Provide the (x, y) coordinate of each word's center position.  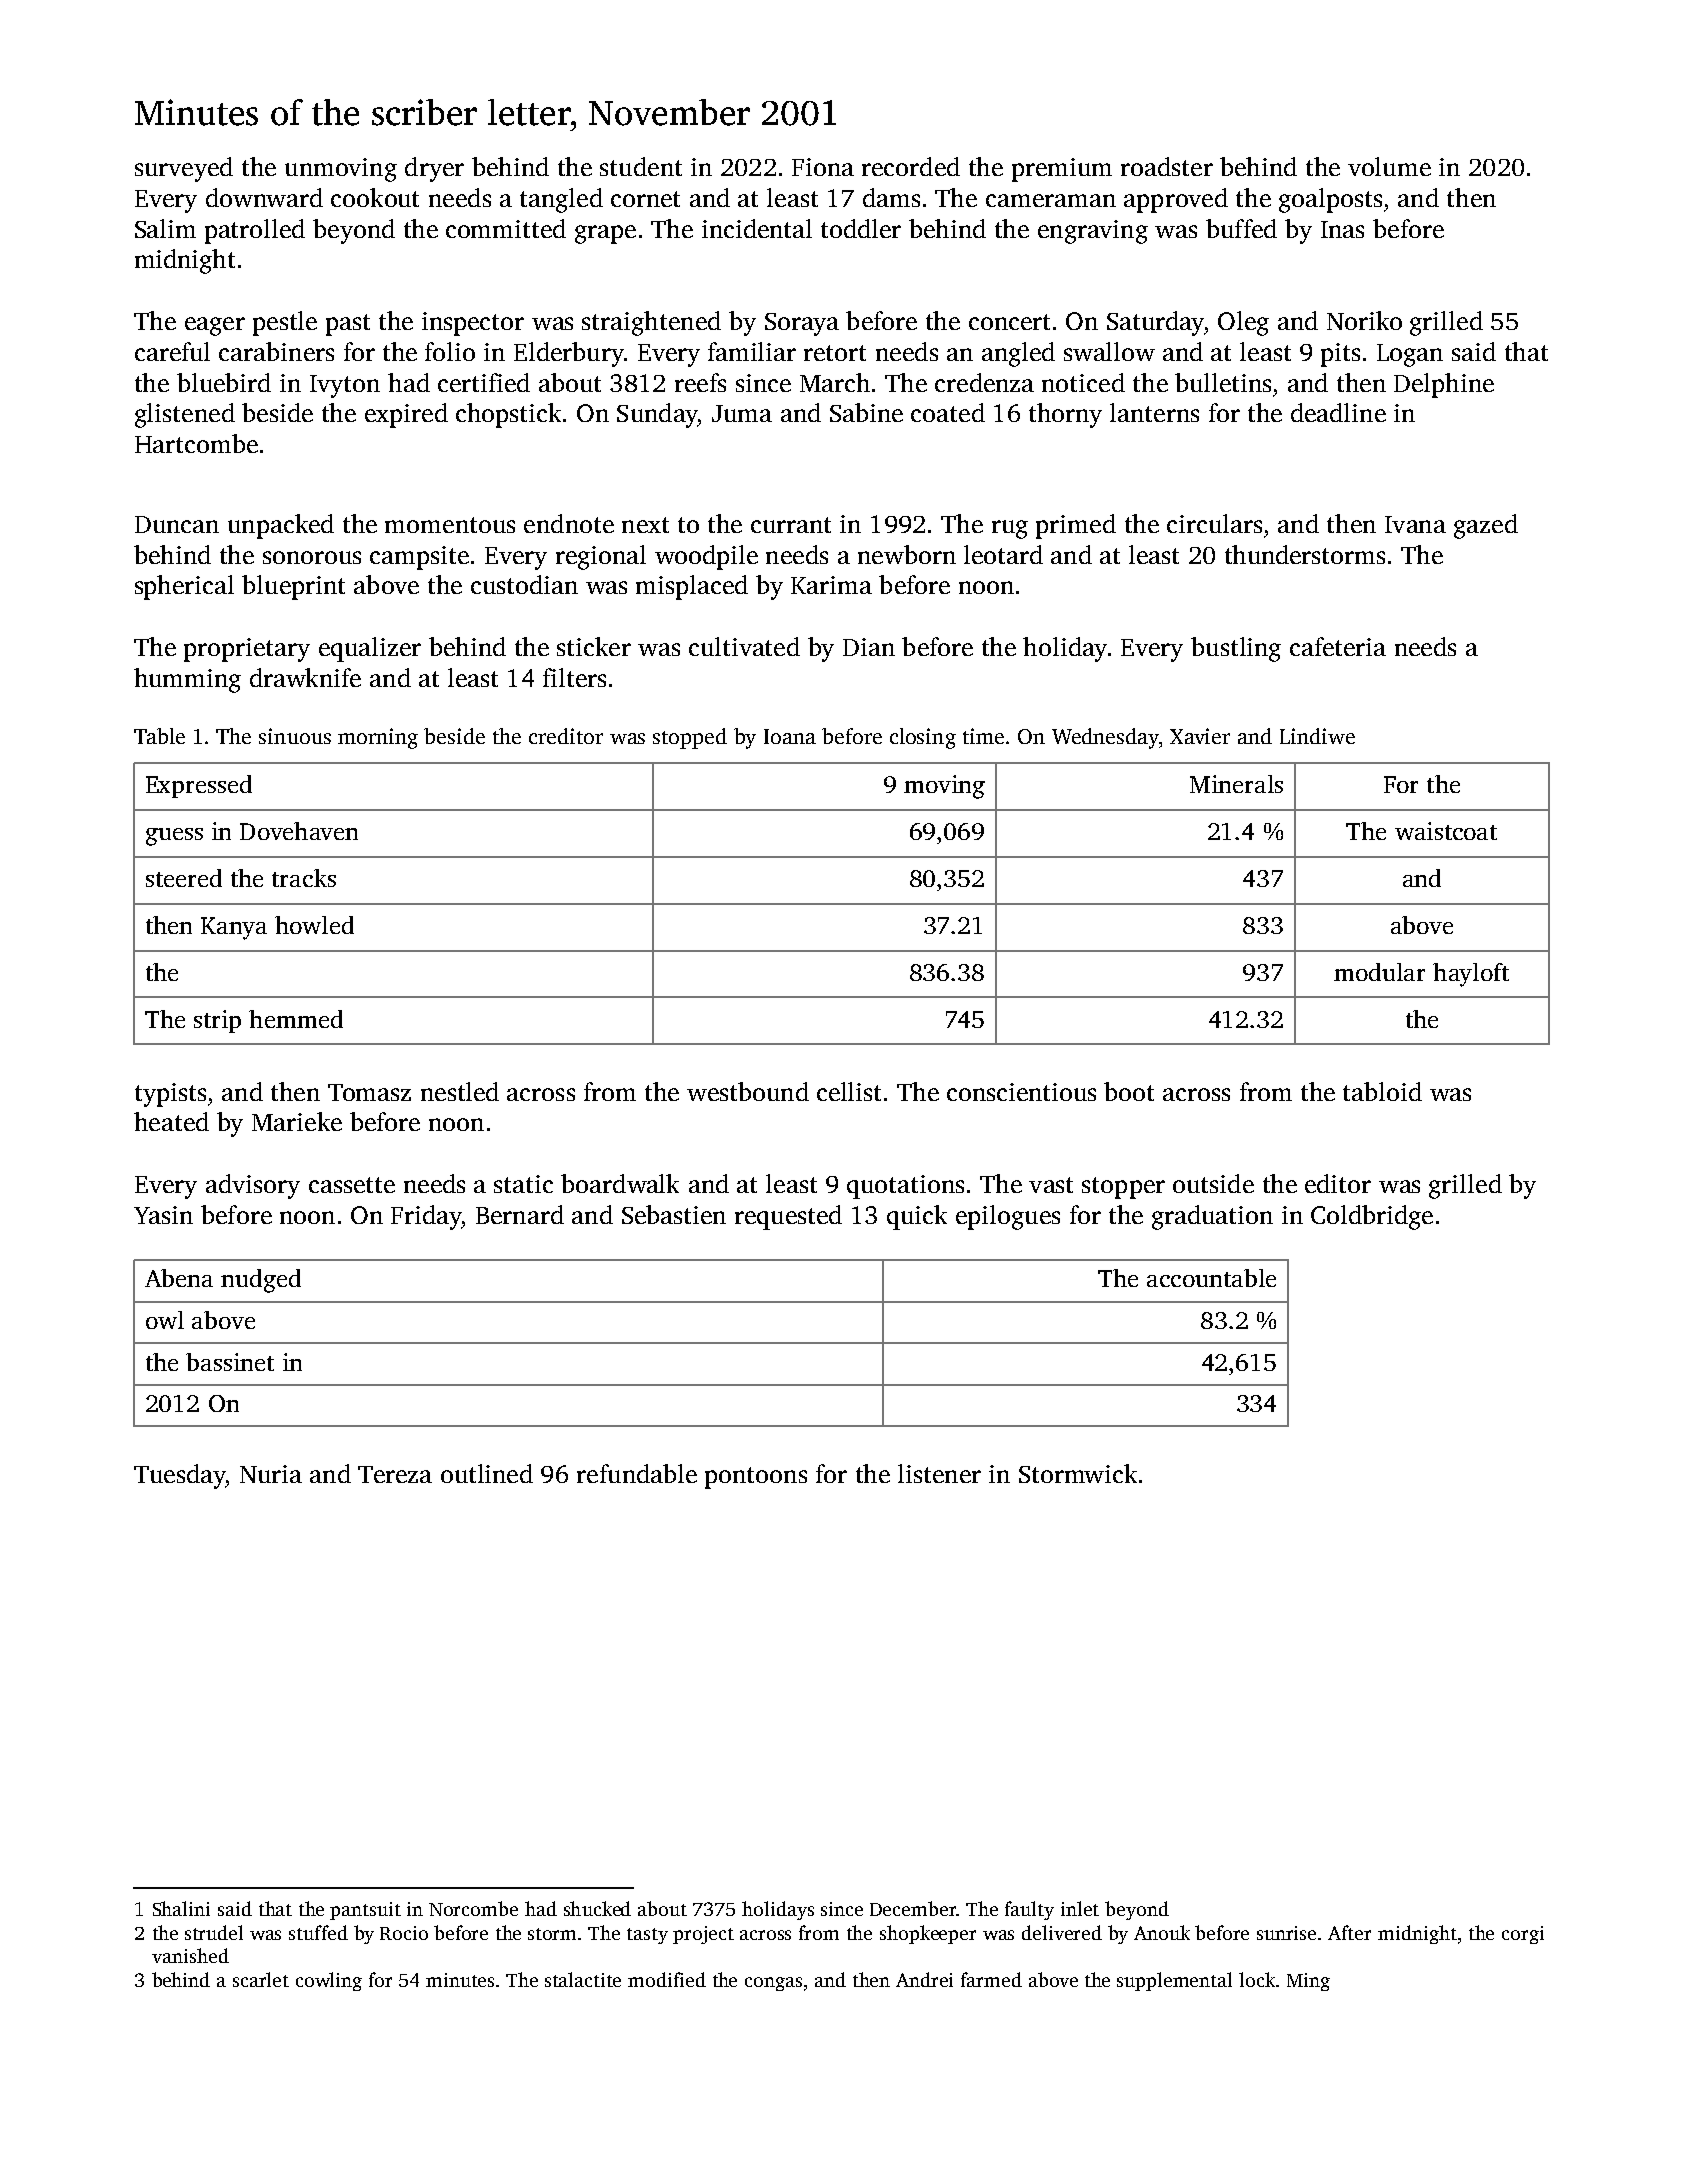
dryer (434, 169)
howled (314, 925)
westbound (748, 1091)
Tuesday (179, 1476)
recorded (911, 166)
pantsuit (365, 1911)
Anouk (1162, 1932)
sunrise (1286, 1933)
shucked (597, 1908)
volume (1389, 166)
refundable (637, 1473)
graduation (1212, 1217)
